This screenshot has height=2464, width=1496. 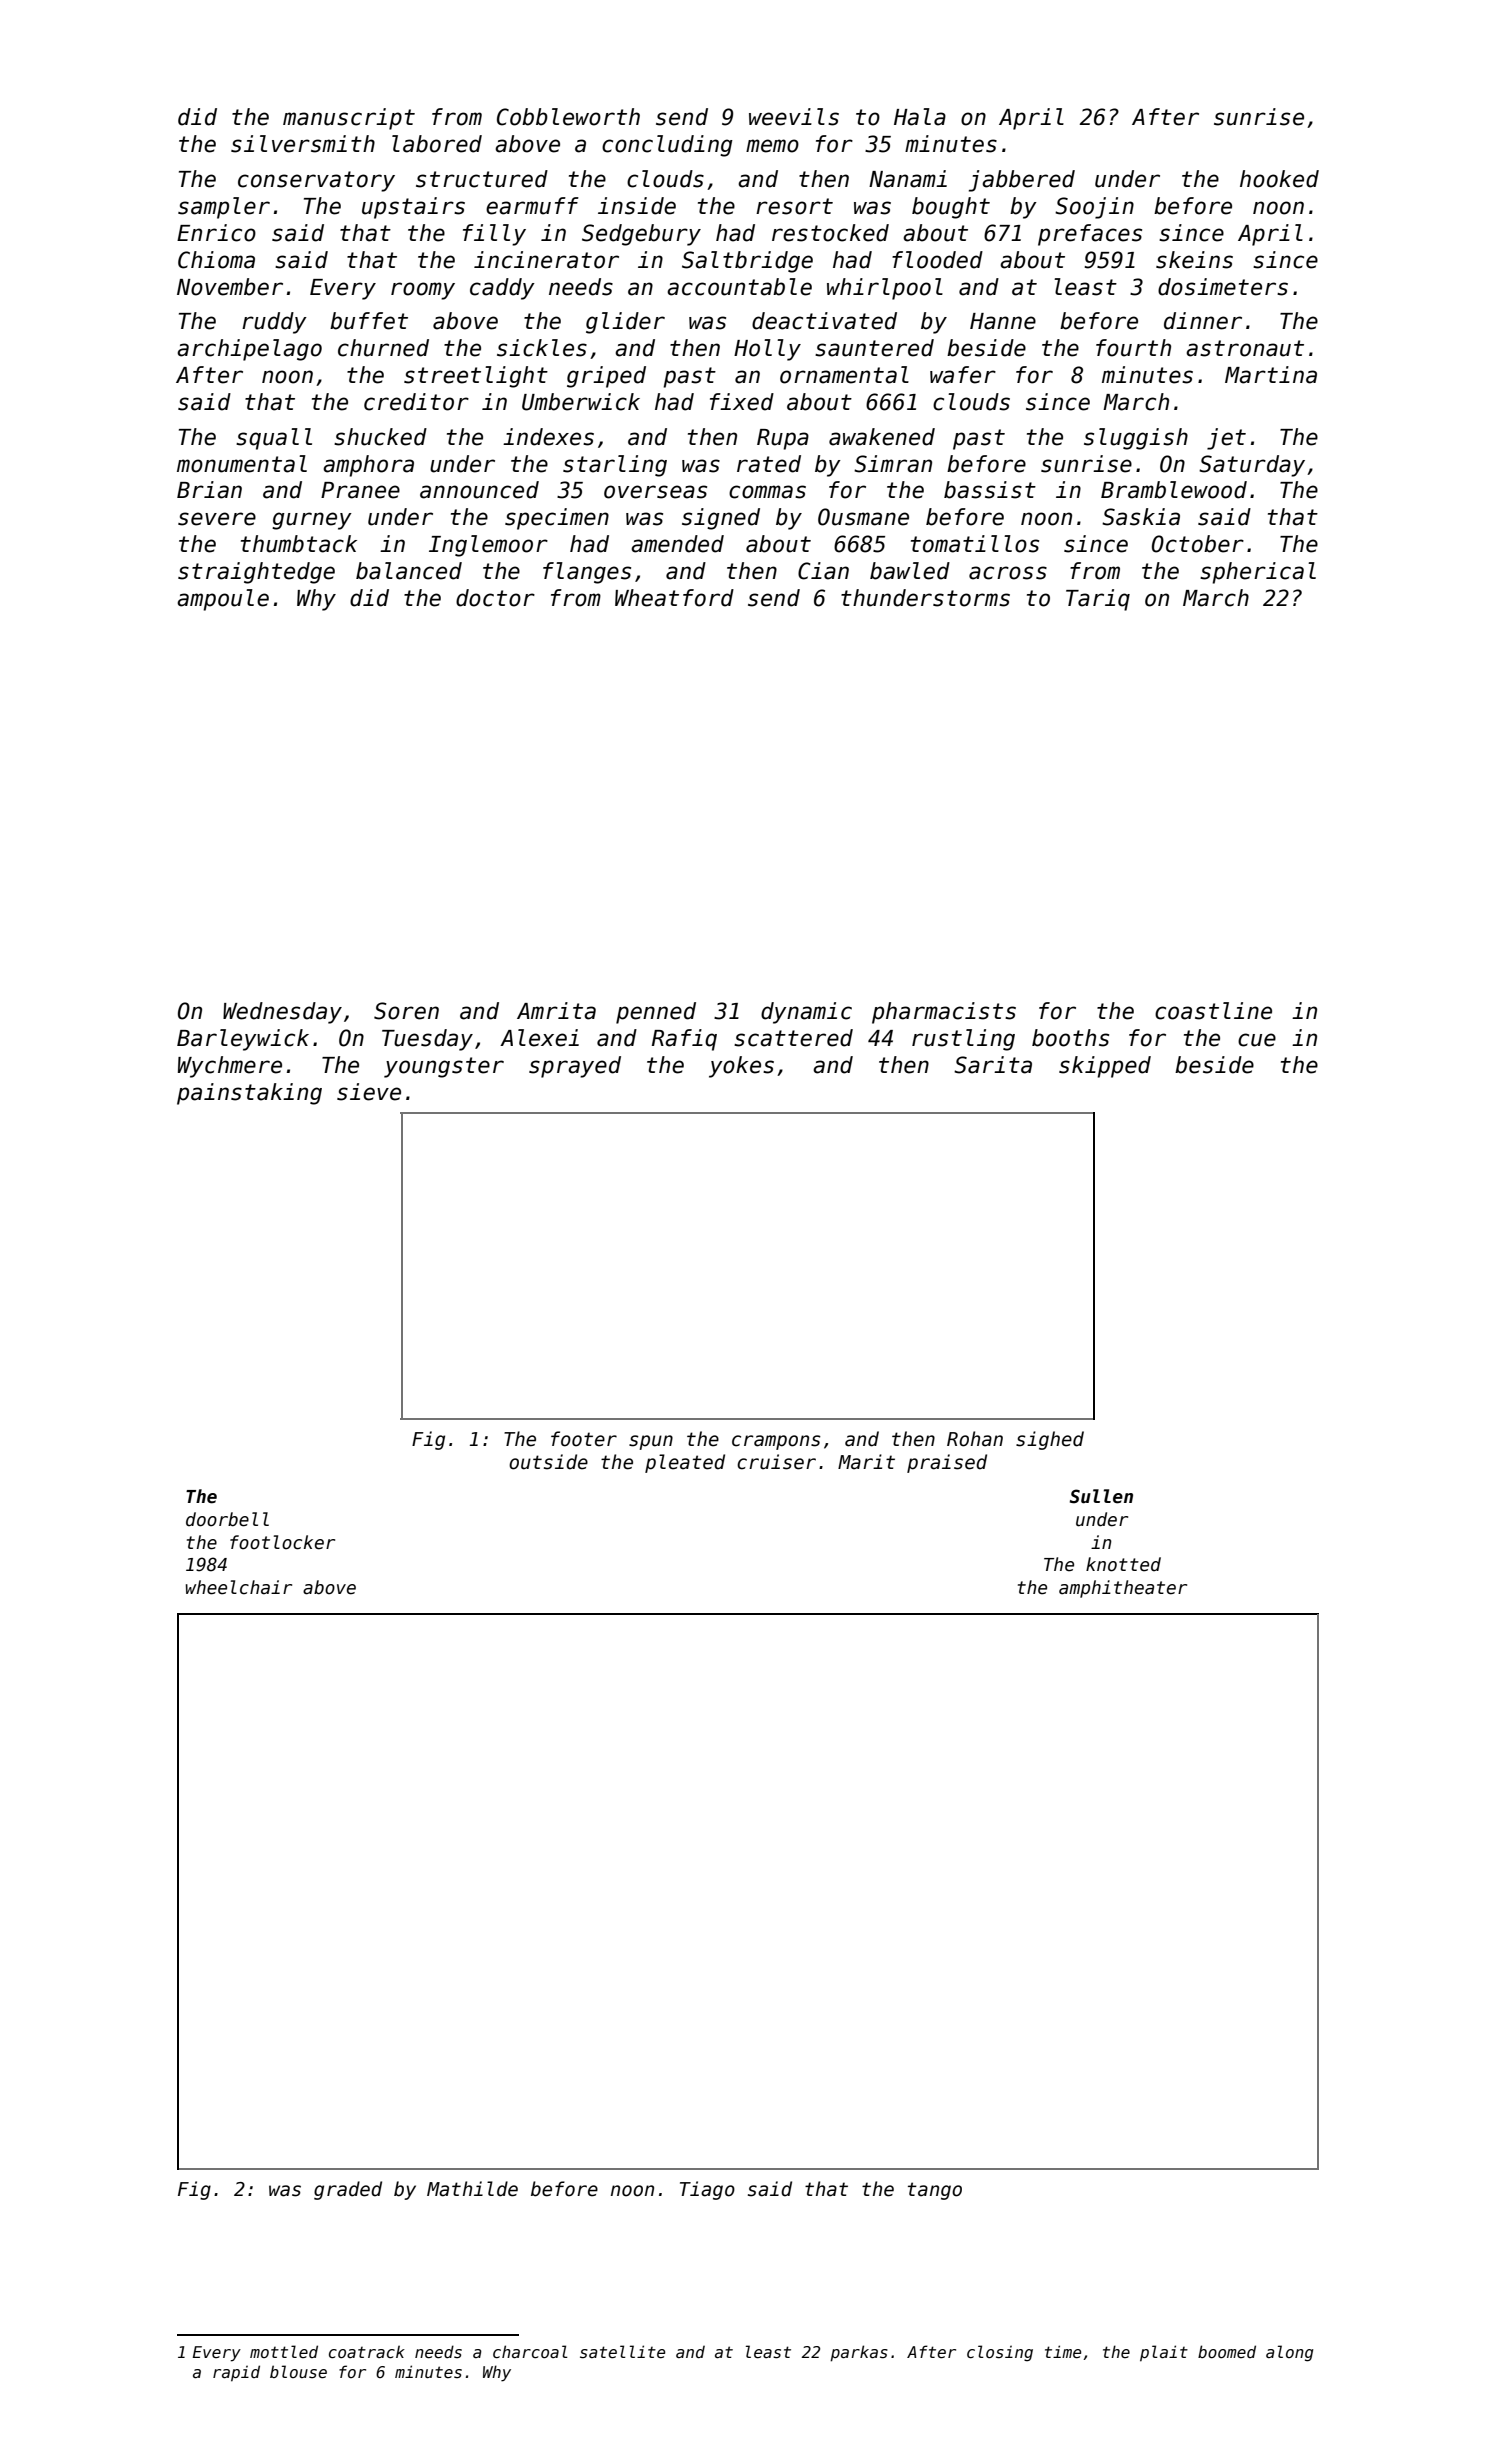 What do you see at coordinates (1164, 2353) in the screenshot?
I see `plait` at bounding box center [1164, 2353].
